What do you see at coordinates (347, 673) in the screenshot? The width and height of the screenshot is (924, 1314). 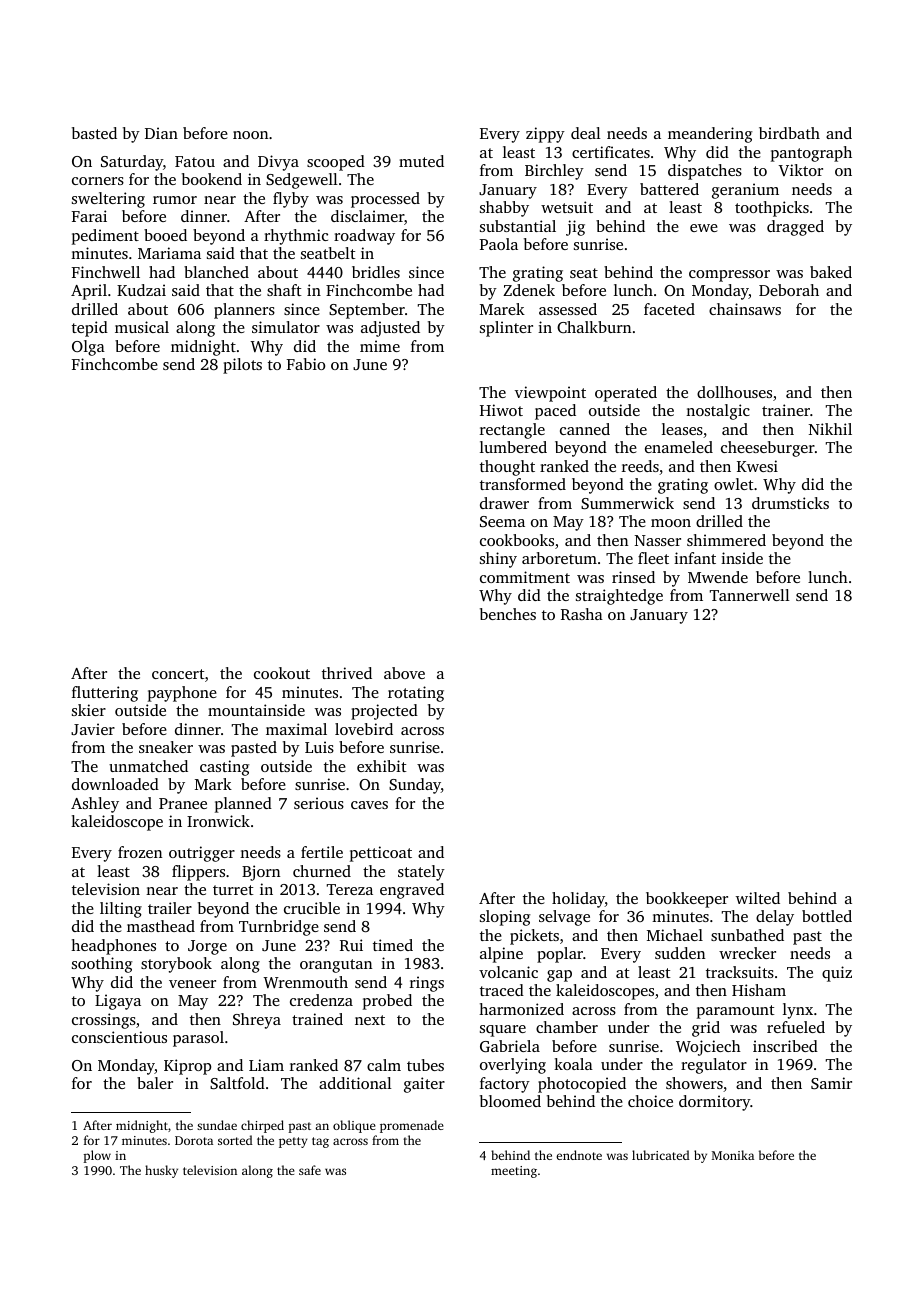 I see `thrived` at bounding box center [347, 673].
